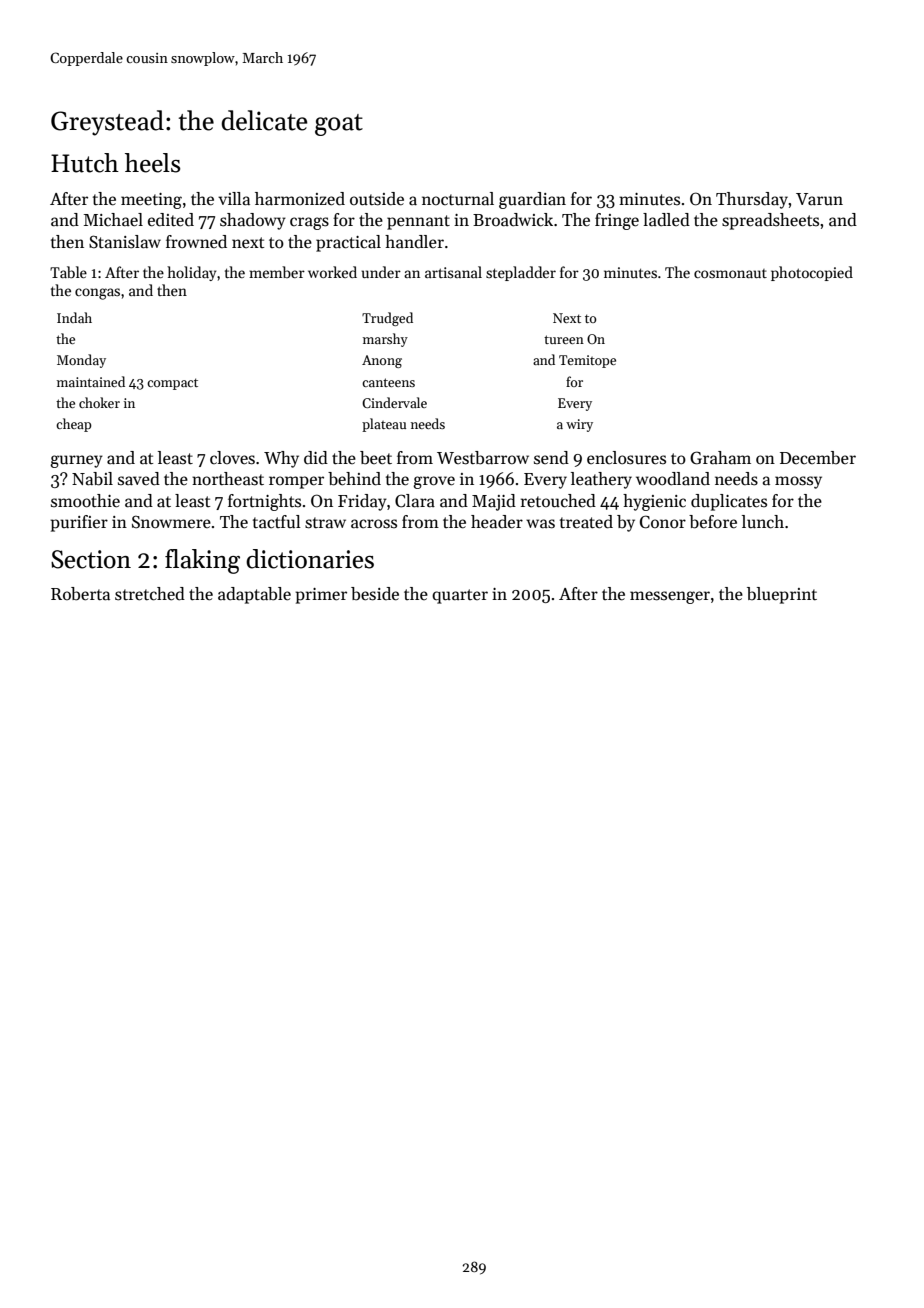 The width and height of the screenshot is (924, 1308). I want to click on villa, so click(234, 199).
